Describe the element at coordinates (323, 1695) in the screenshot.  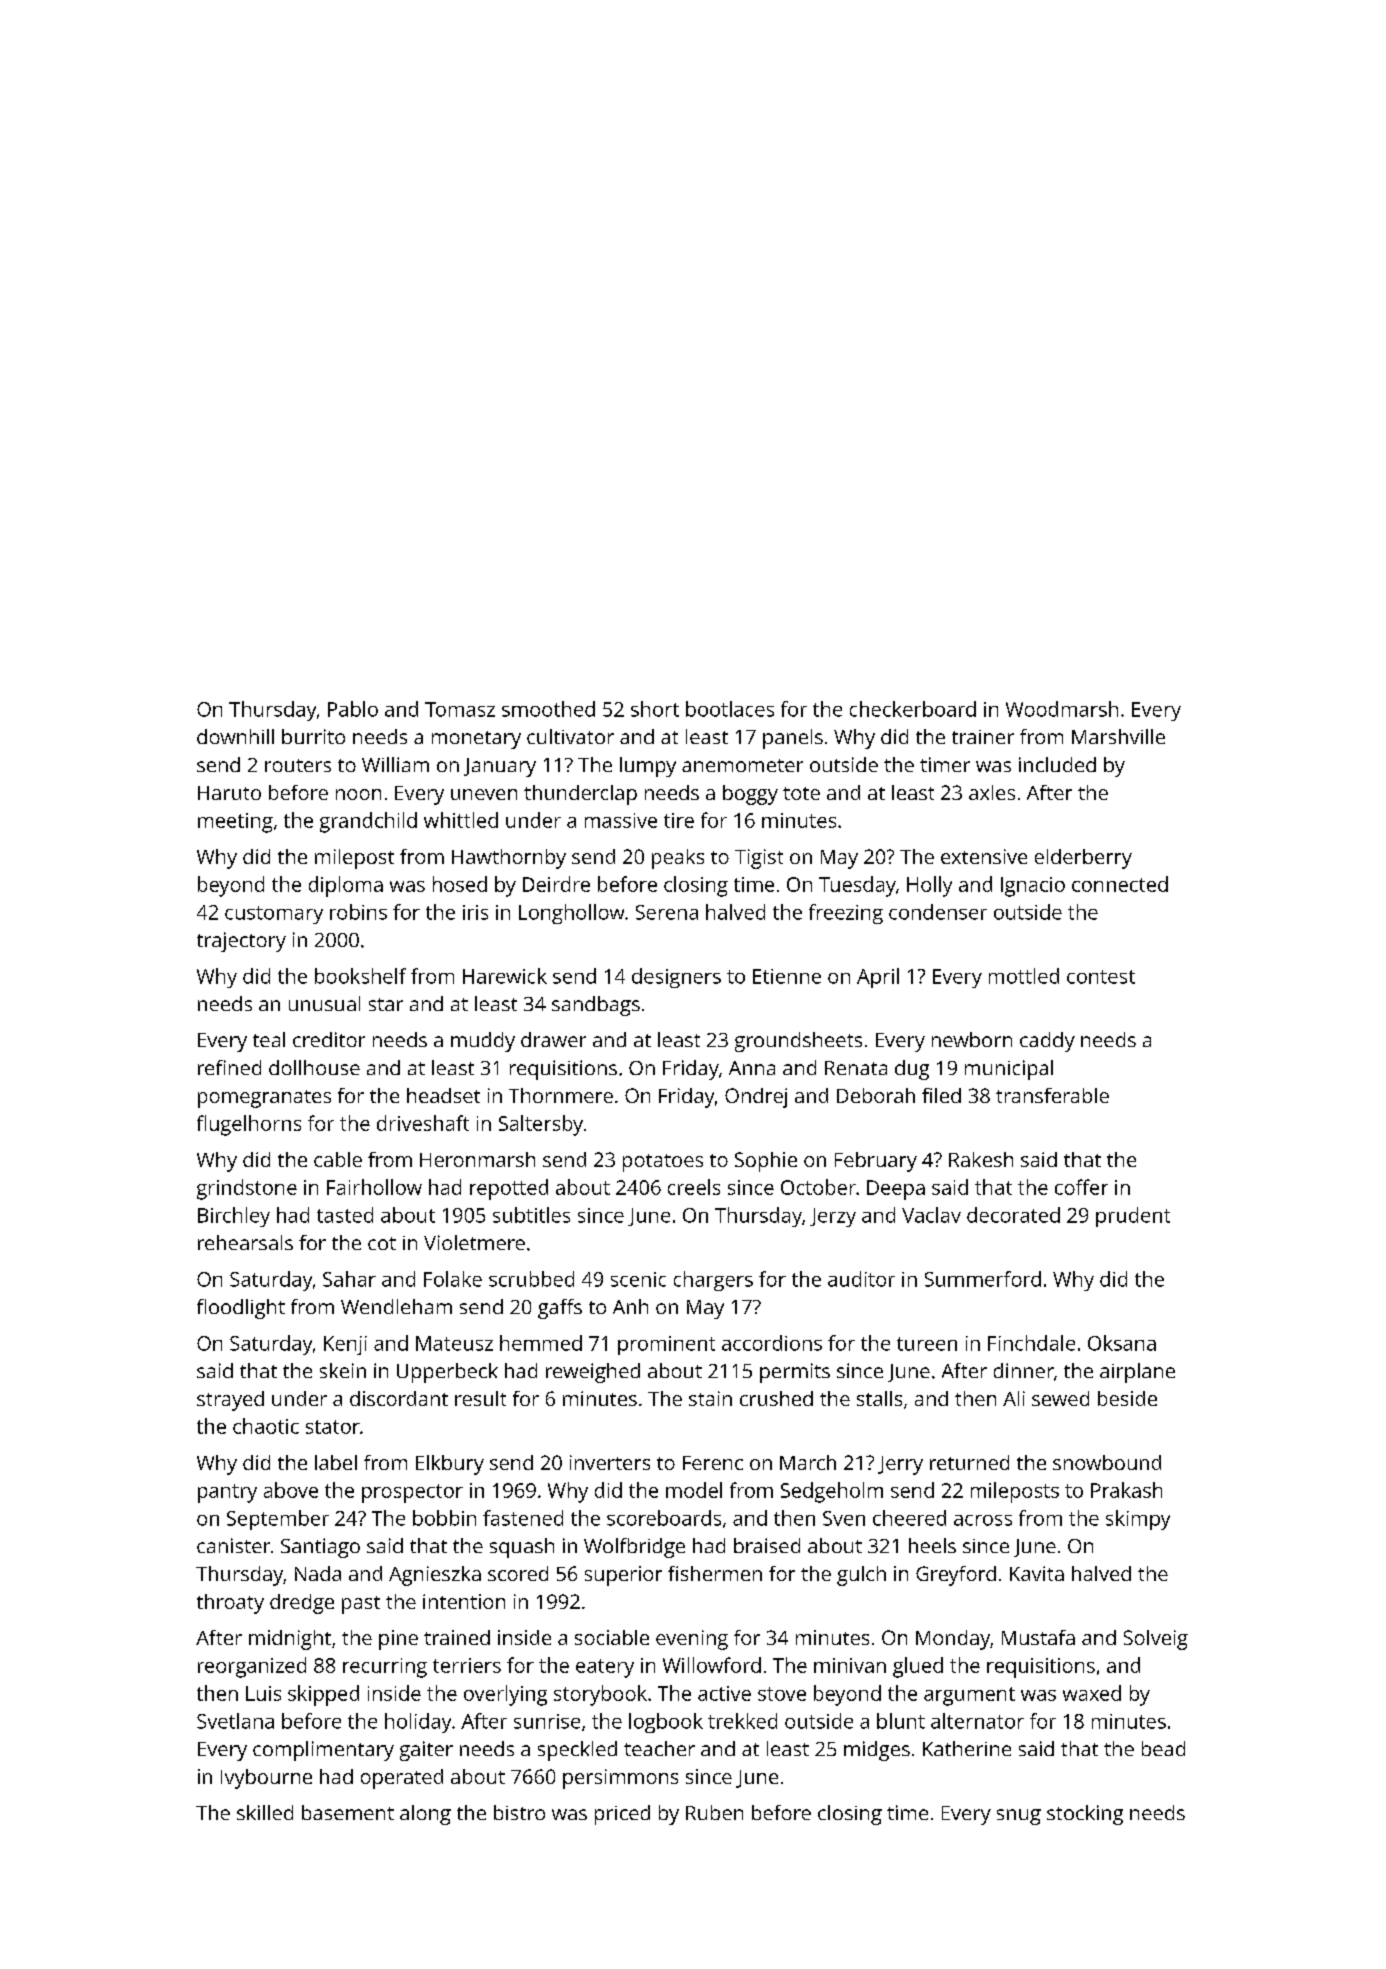
I see `skipped` at that location.
